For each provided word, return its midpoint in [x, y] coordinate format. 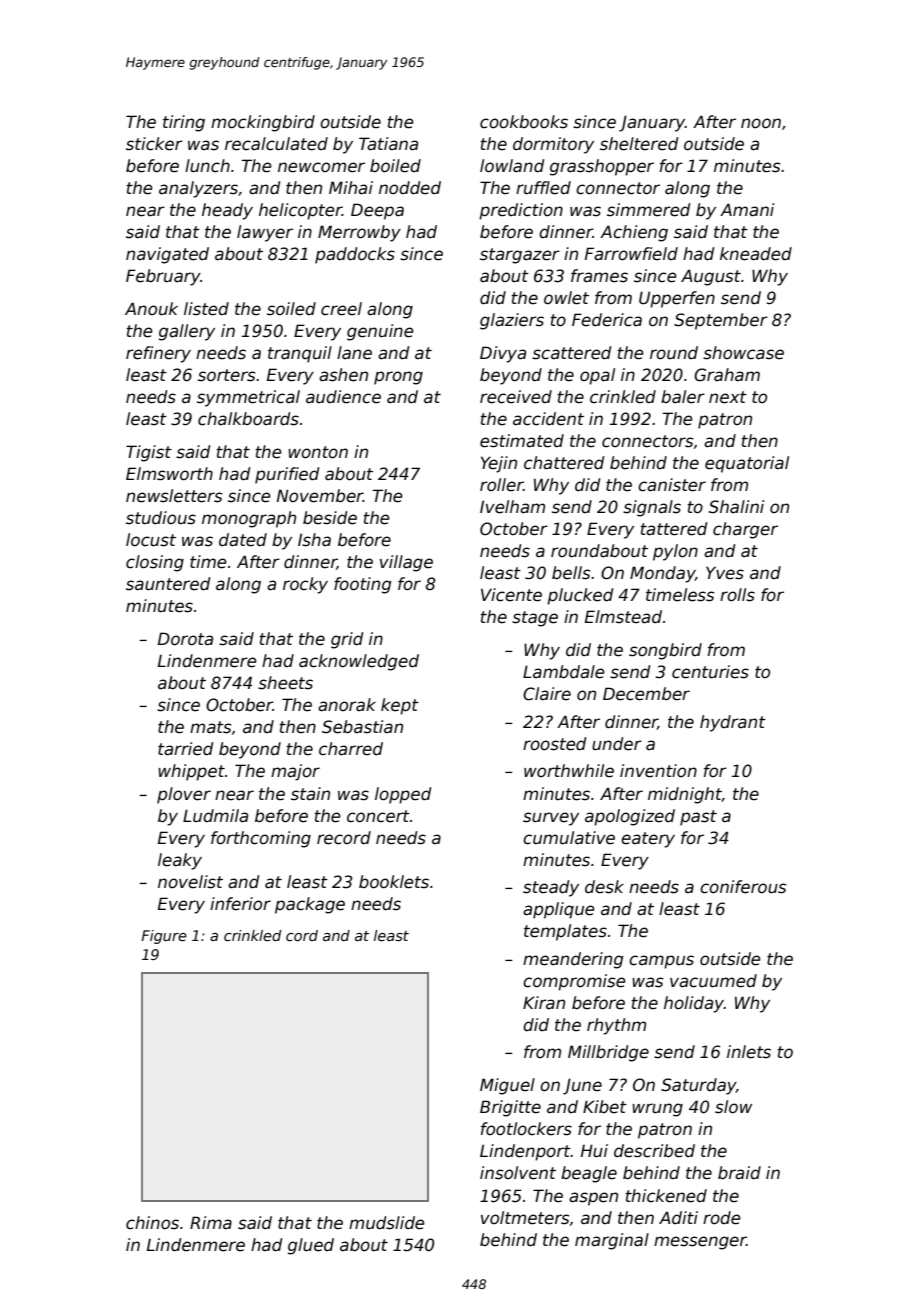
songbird [665, 651]
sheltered [639, 144]
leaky [180, 861]
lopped [403, 795]
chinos [152, 1223]
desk [604, 887]
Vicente [511, 595]
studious [161, 518]
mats [210, 727]
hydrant [733, 723]
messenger [700, 1243]
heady [227, 211]
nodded [410, 188]
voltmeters [525, 1218]
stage [535, 619]
